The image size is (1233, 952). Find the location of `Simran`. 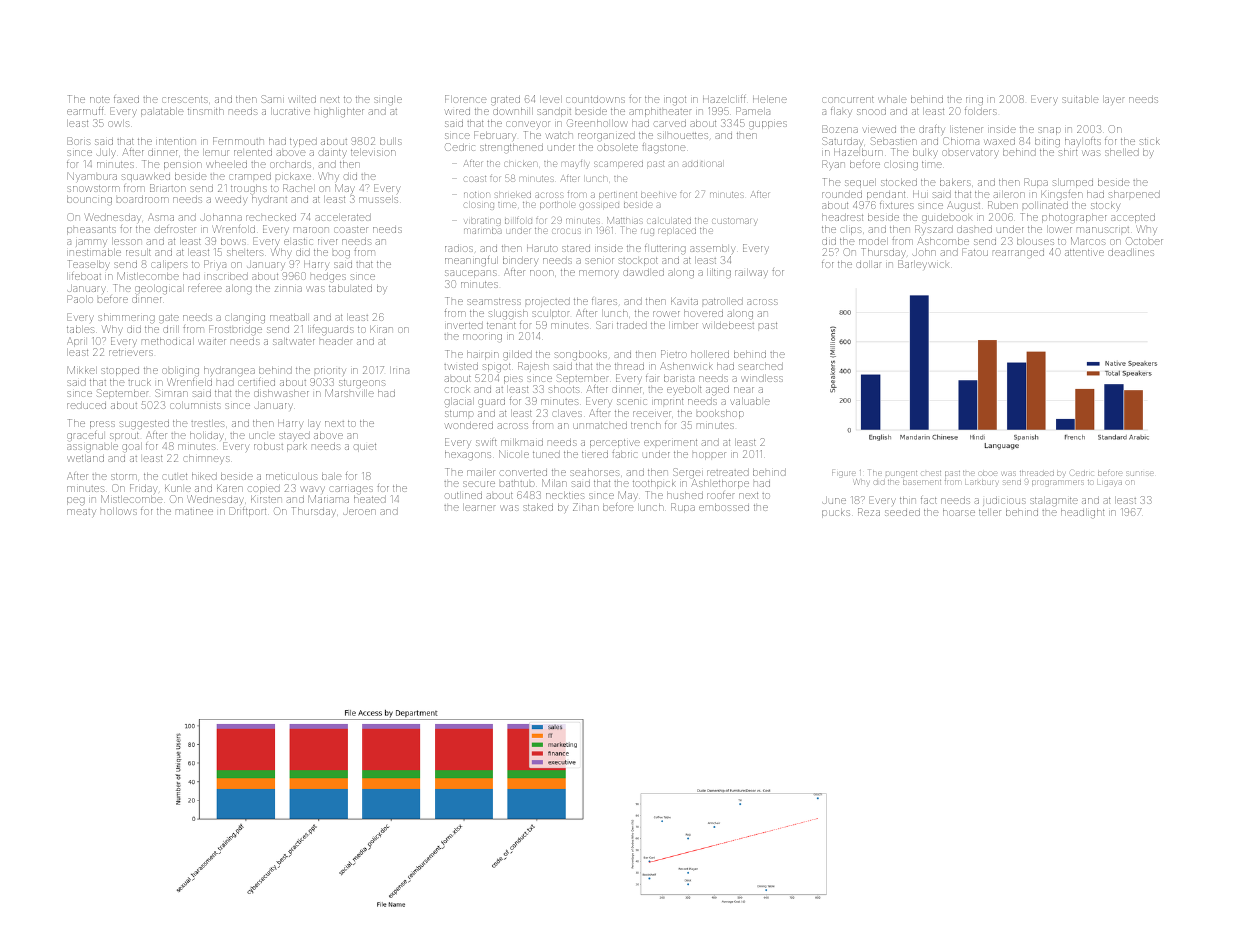

Simran is located at coordinates (171, 393).
